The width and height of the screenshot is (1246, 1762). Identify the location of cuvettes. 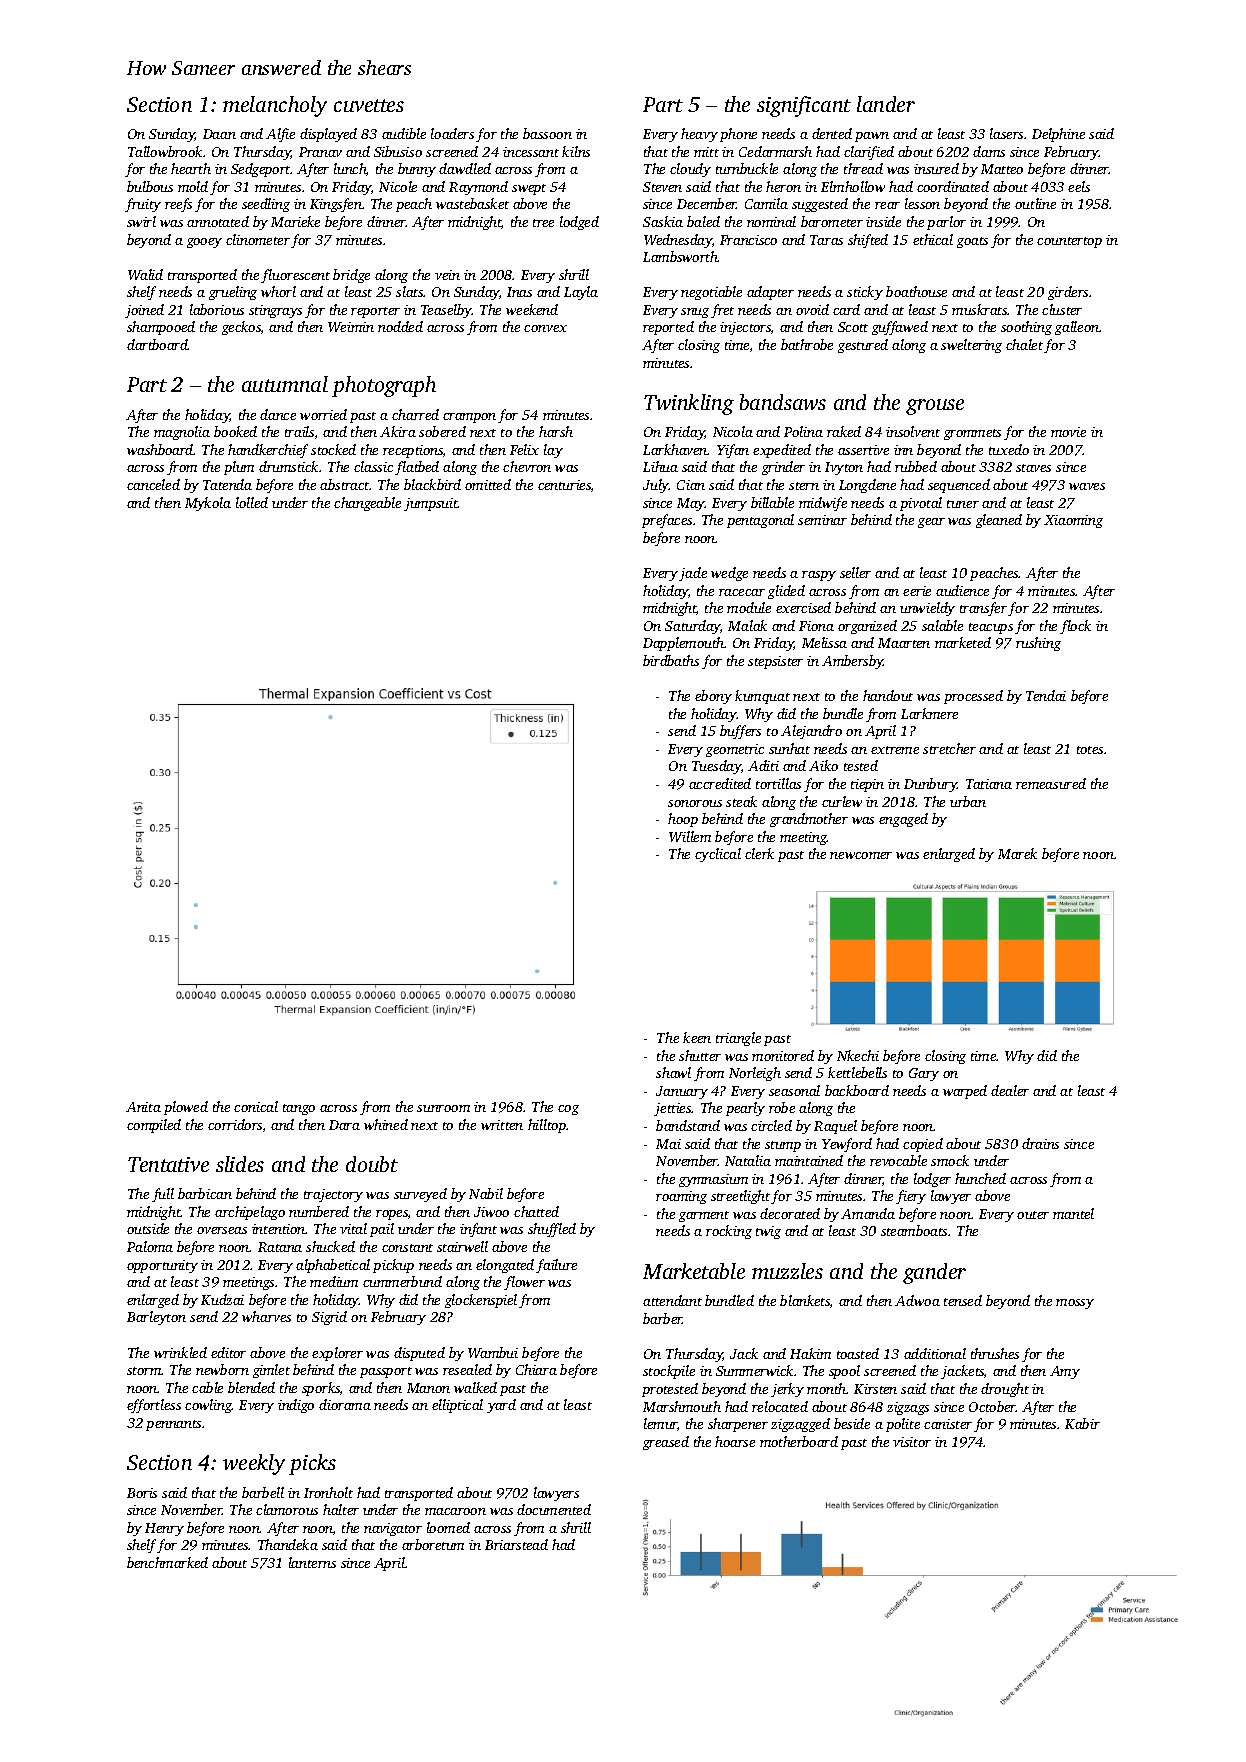
(369, 105).
